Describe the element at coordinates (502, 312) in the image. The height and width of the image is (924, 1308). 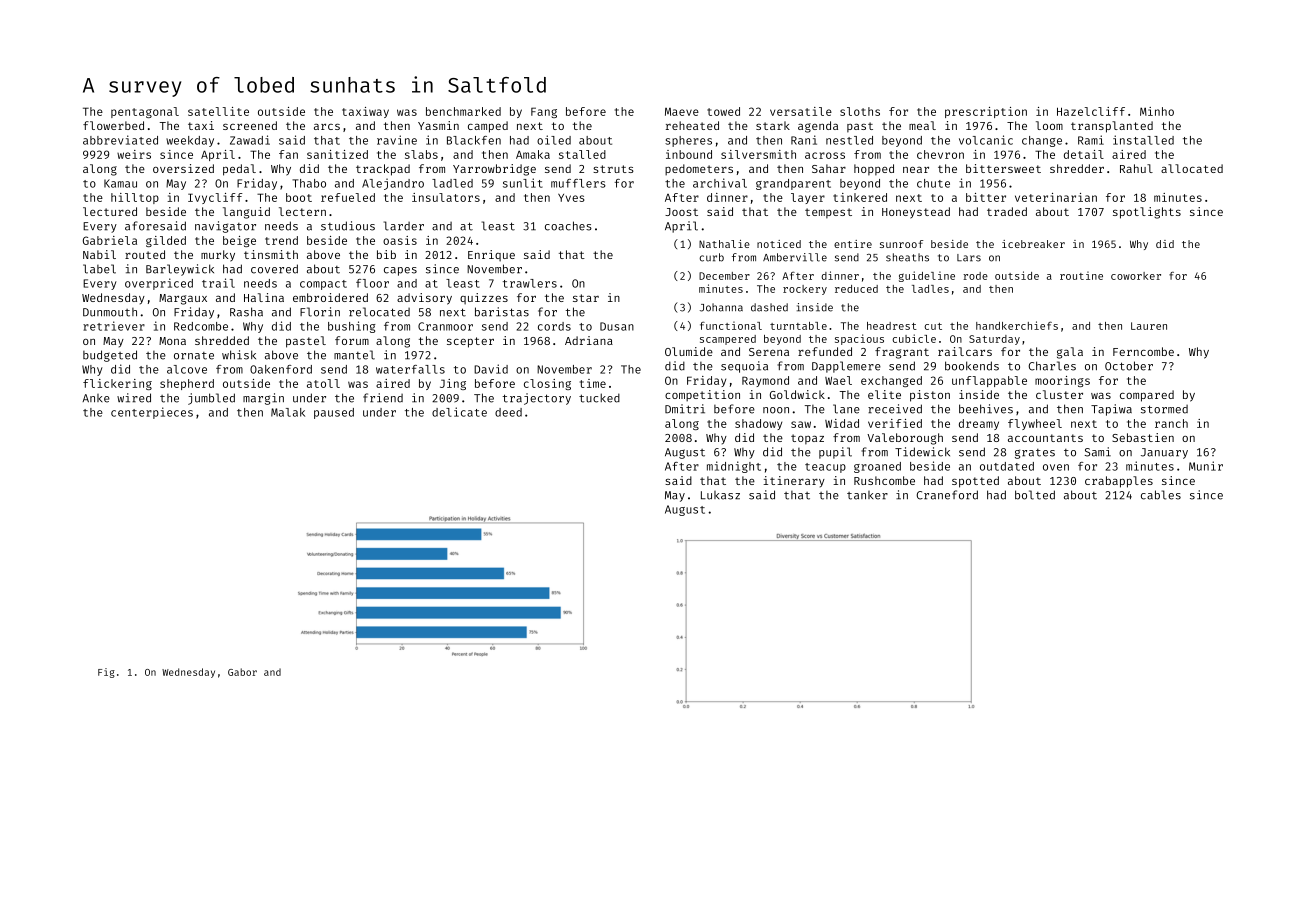
I see `baristas` at that location.
